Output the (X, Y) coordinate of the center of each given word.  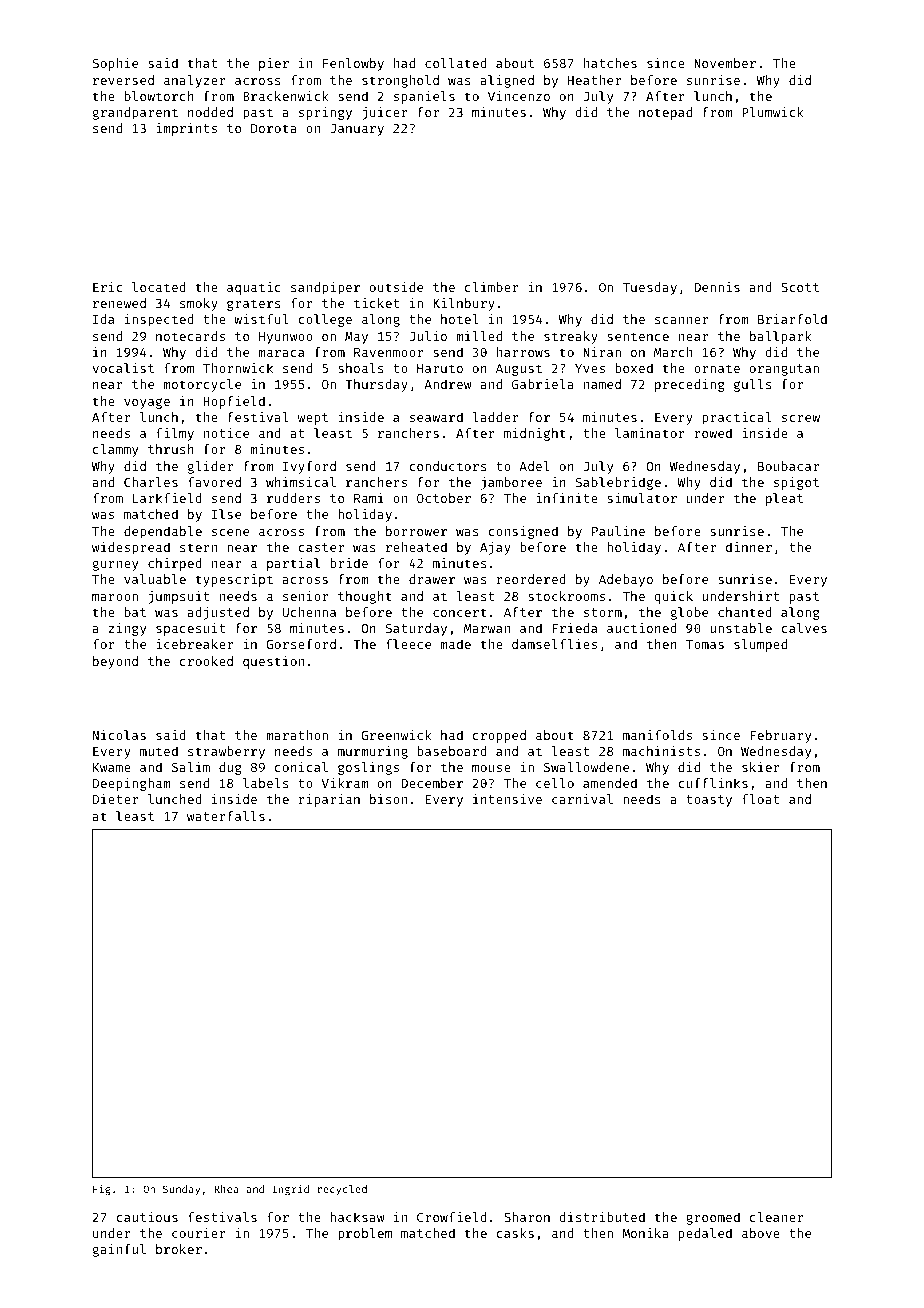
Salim (191, 767)
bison (388, 799)
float (760, 799)
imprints (186, 129)
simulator (642, 498)
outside (396, 287)
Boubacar (788, 466)
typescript (234, 580)
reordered (531, 579)
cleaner (776, 1217)
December (432, 783)
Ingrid (290, 1190)
